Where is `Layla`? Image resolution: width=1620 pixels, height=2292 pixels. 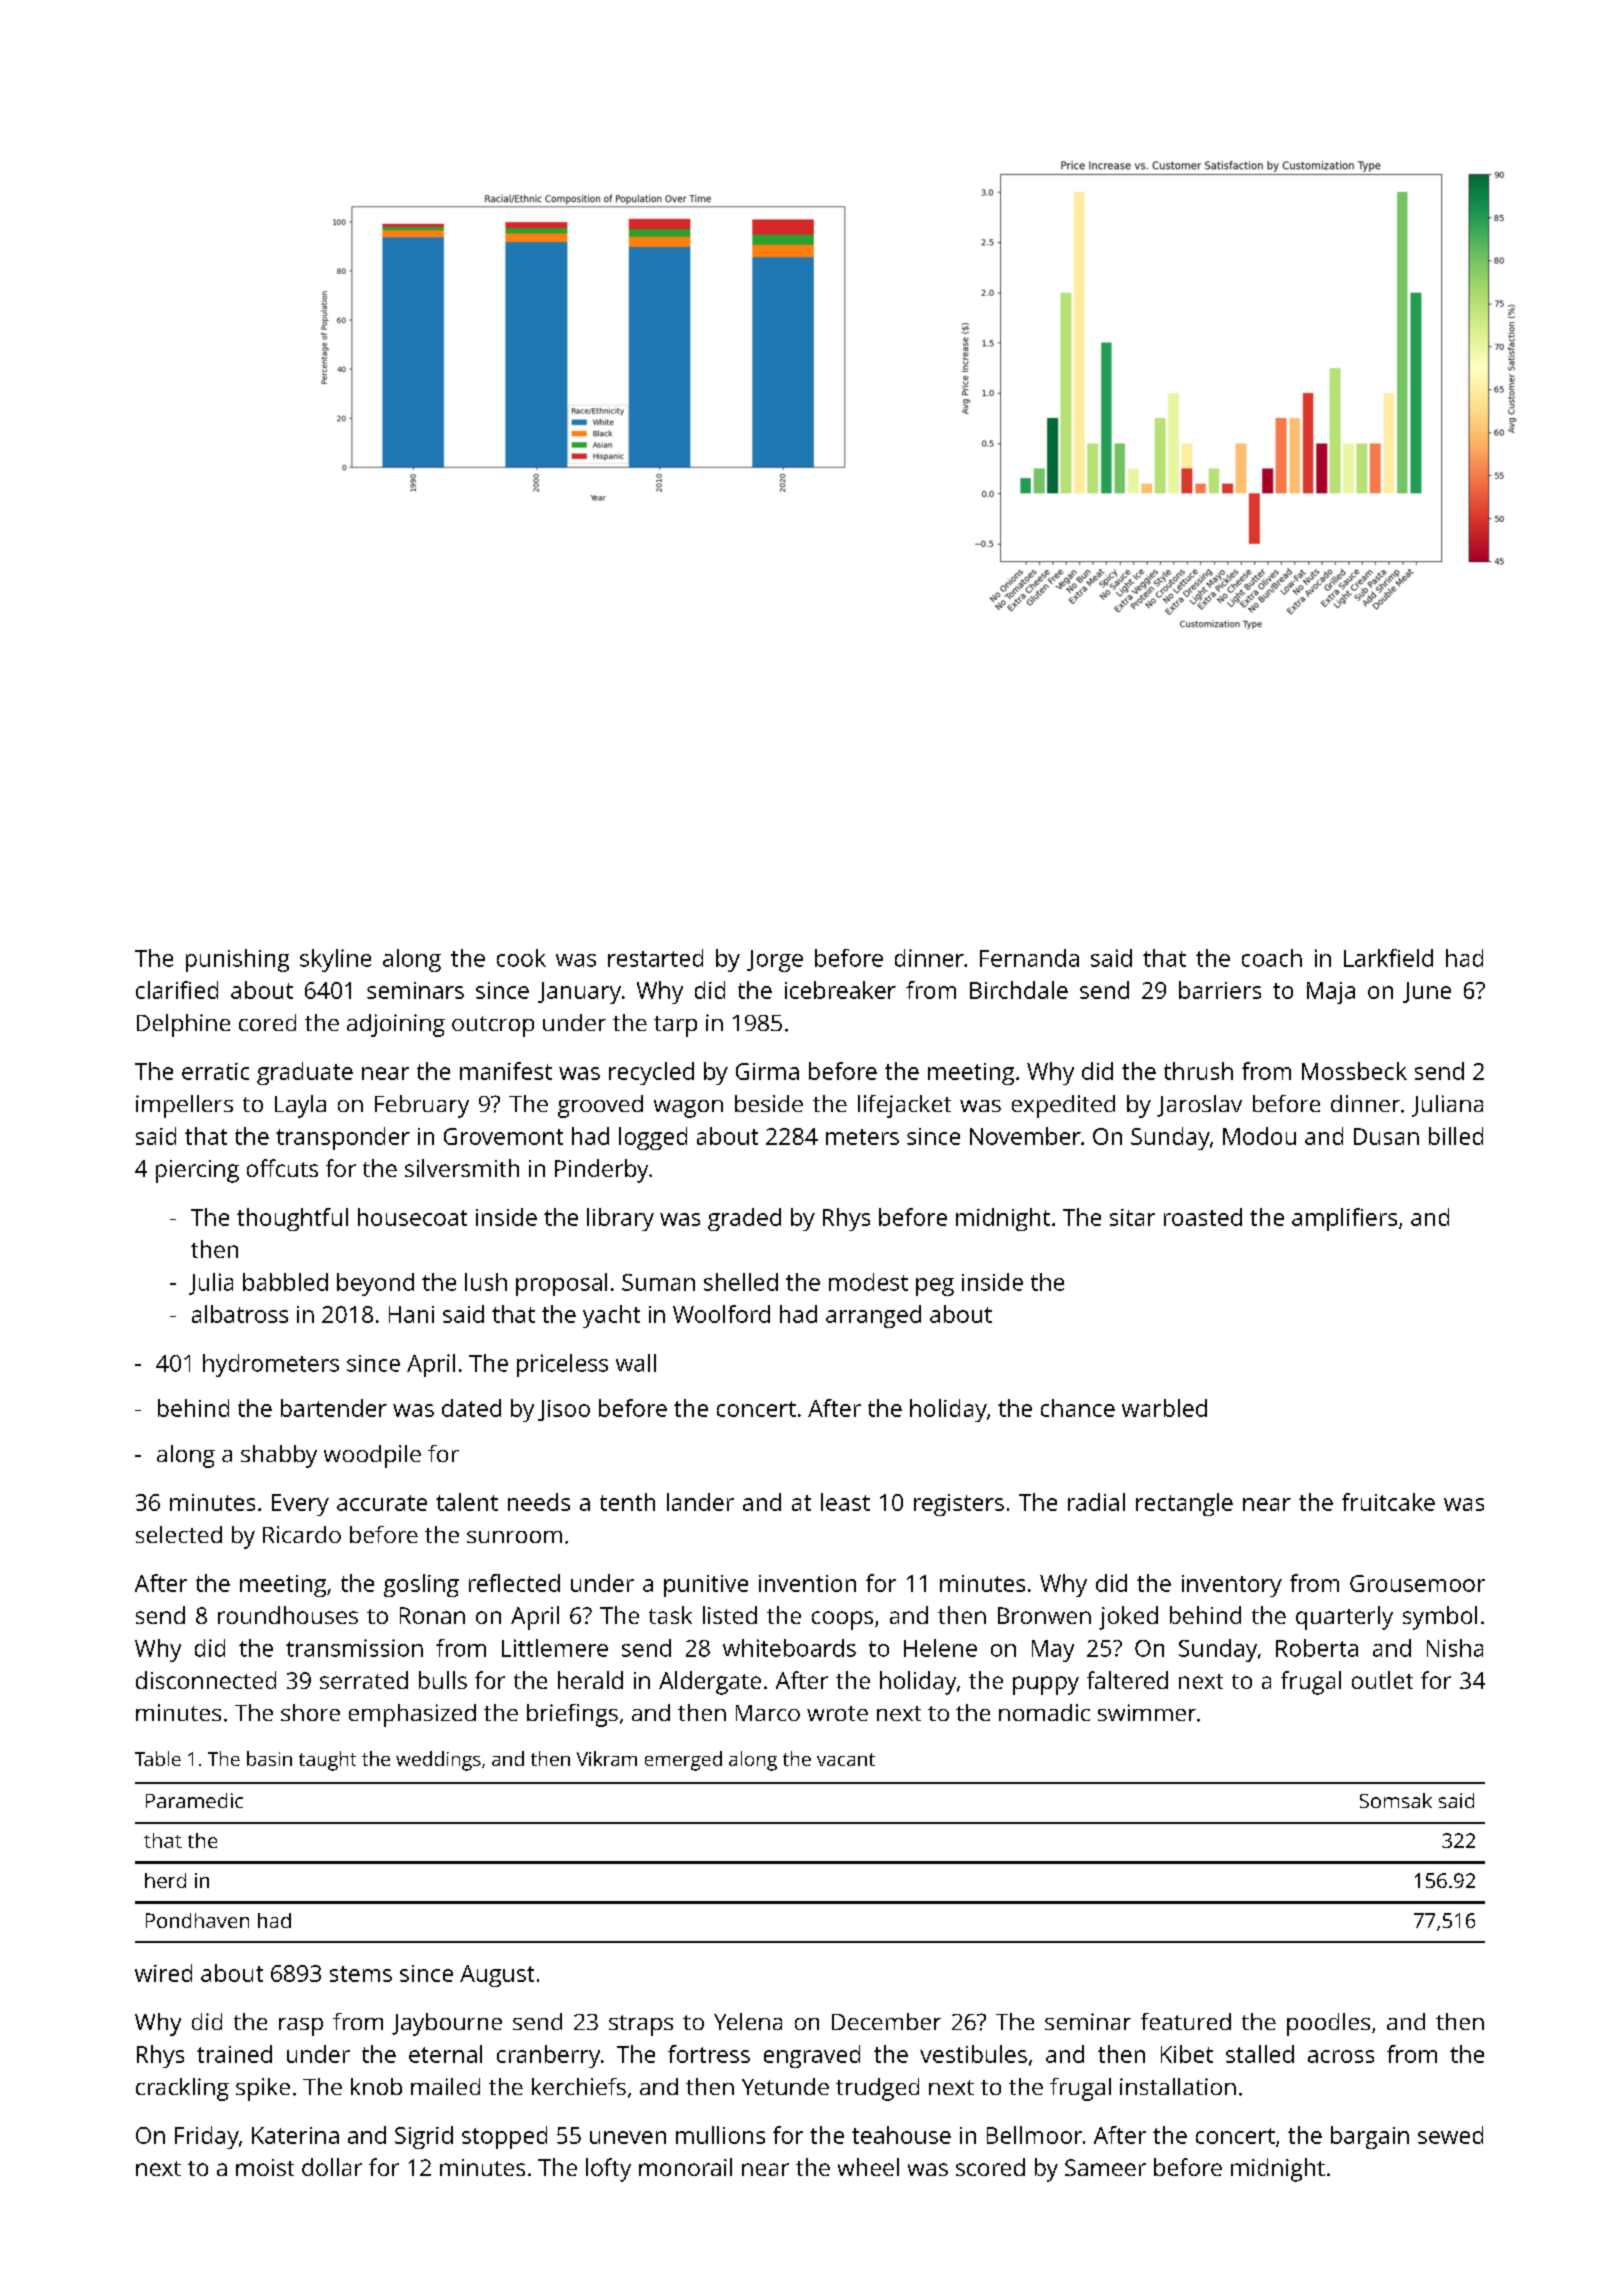
Layla is located at coordinates (300, 1106).
